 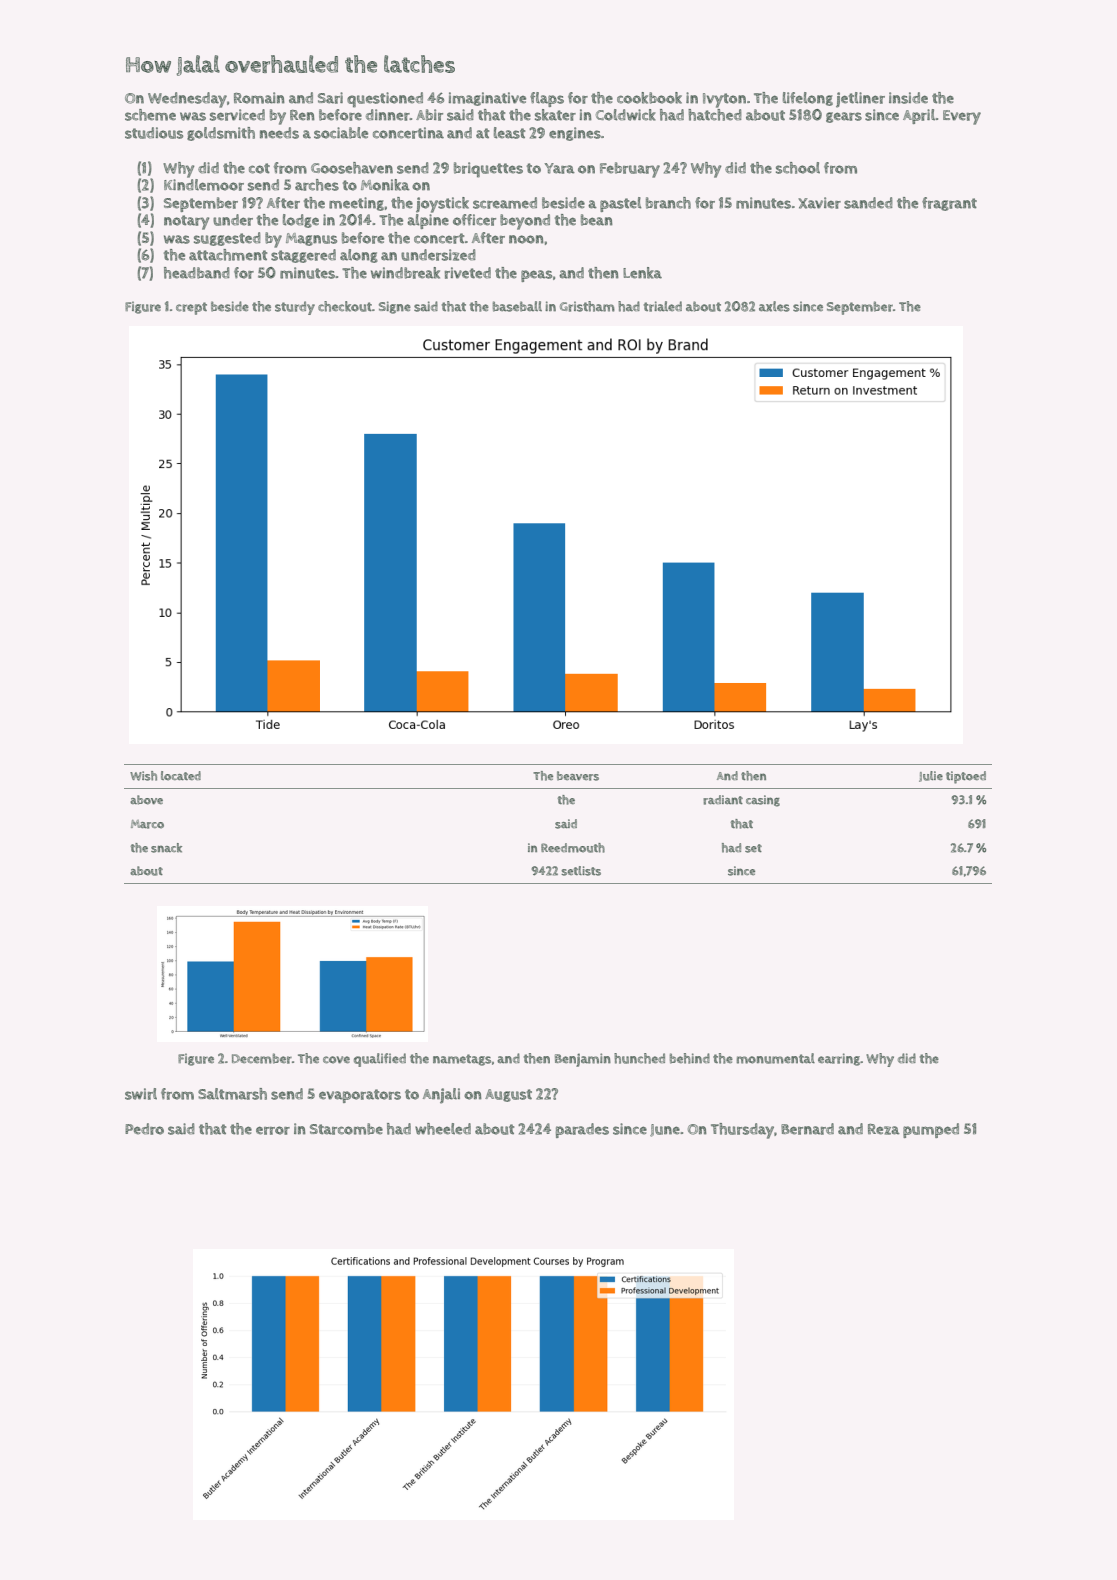 What do you see at coordinates (443, 1129) in the screenshot?
I see `wheeled` at bounding box center [443, 1129].
